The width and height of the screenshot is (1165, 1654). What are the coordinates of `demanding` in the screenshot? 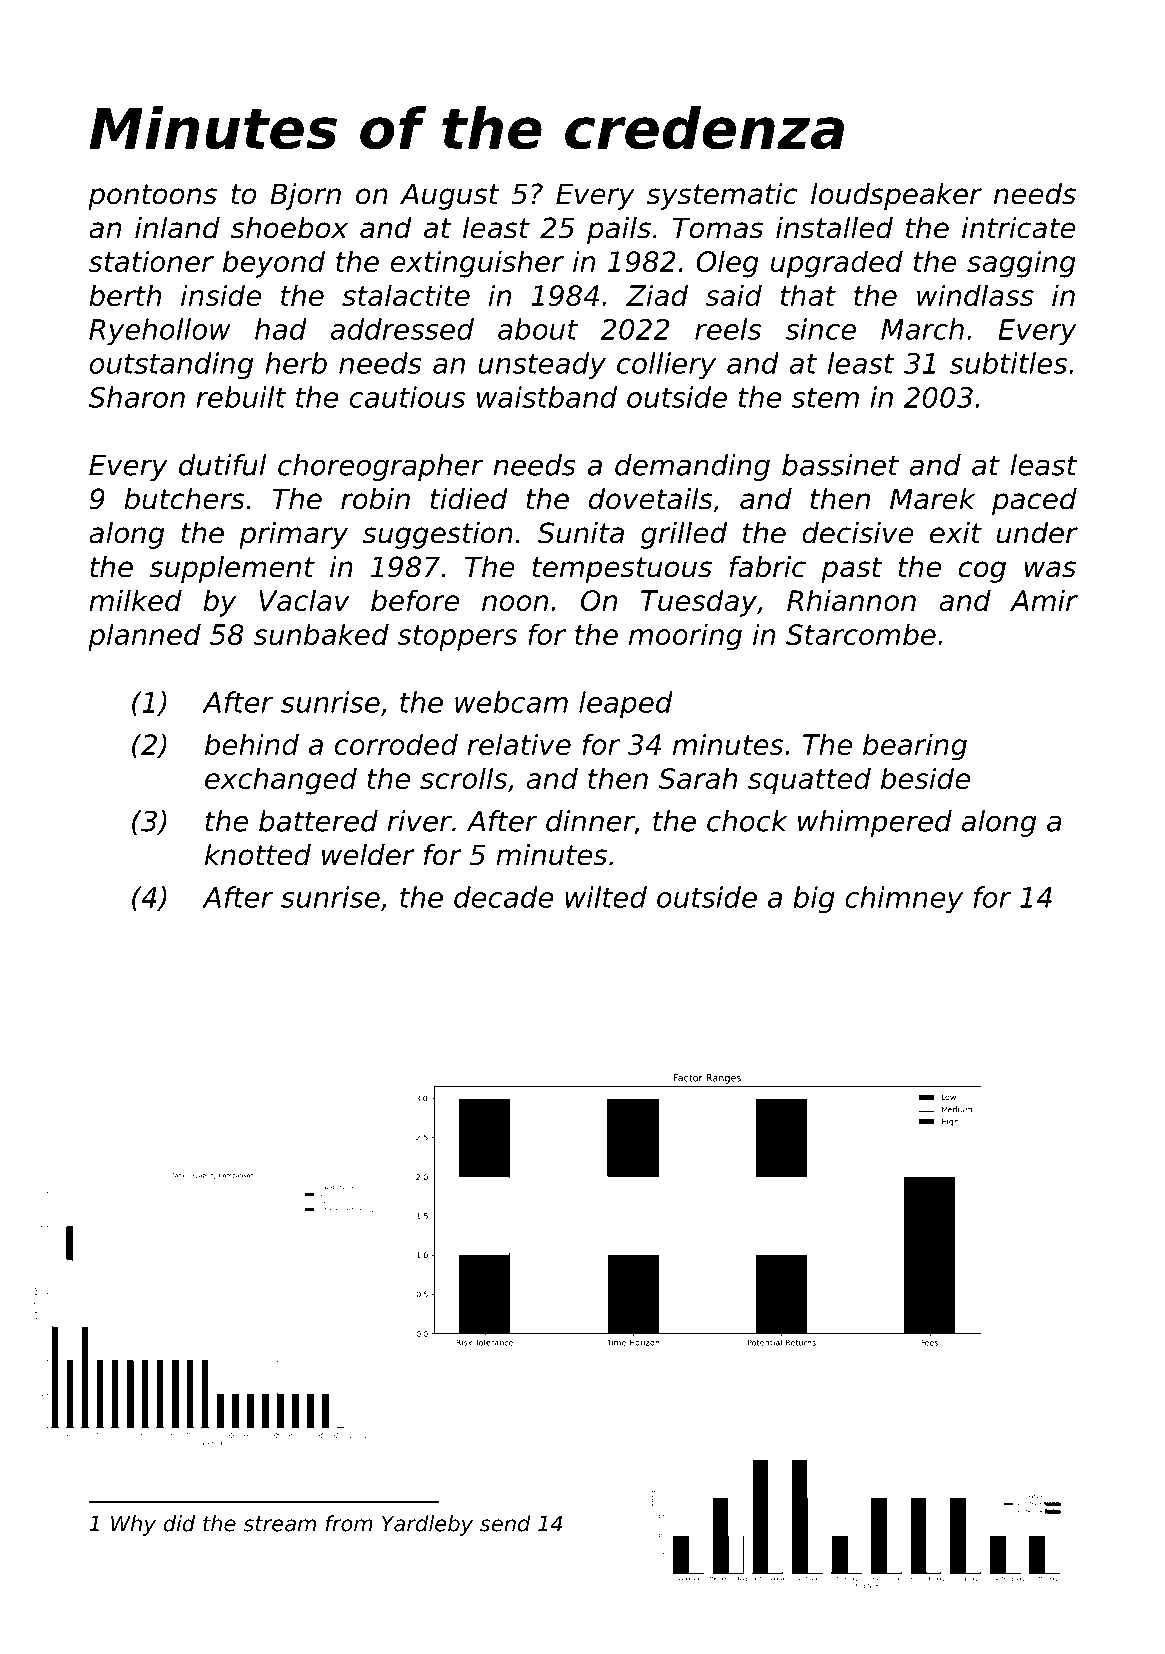 It's located at (692, 467).
